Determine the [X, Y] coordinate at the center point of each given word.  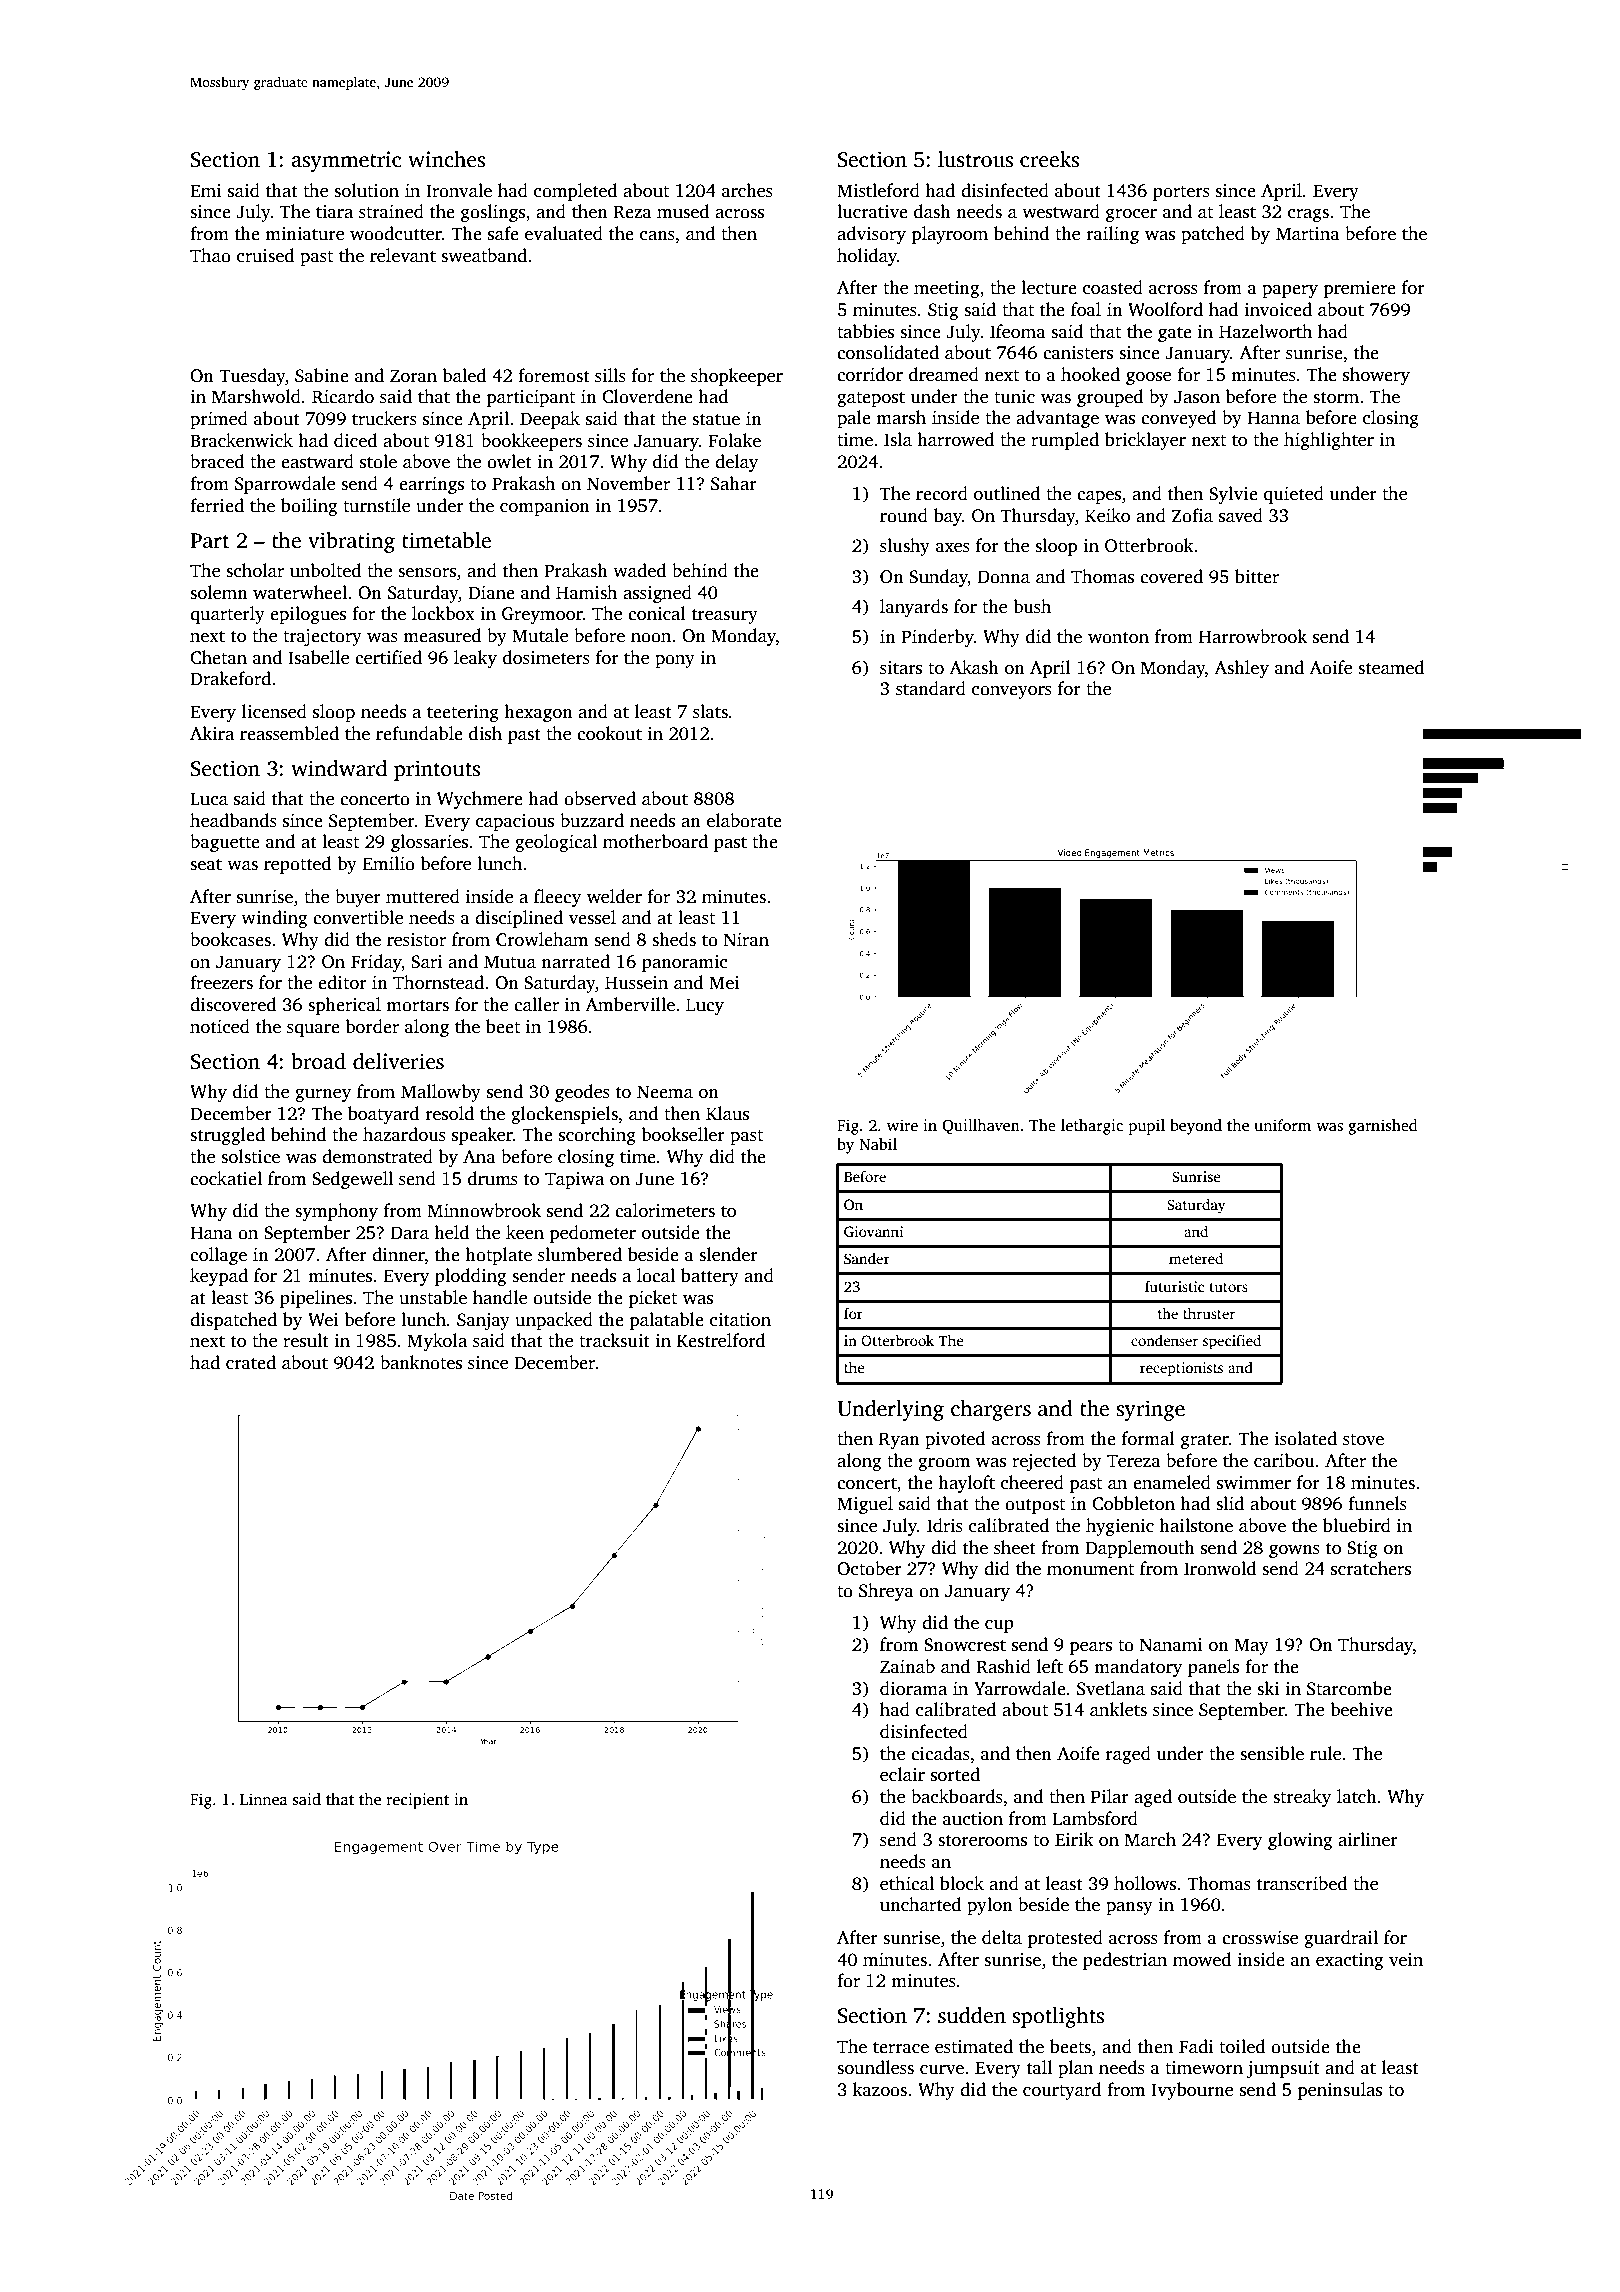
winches [446, 159]
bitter [1257, 576]
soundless [875, 2067]
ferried [217, 505]
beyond [1196, 1127]
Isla [898, 439]
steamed [1391, 667]
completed [576, 192]
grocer [1131, 215]
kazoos [880, 2089]
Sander [867, 1258]
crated [251, 1362]
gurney [323, 1095]
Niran [746, 939]
